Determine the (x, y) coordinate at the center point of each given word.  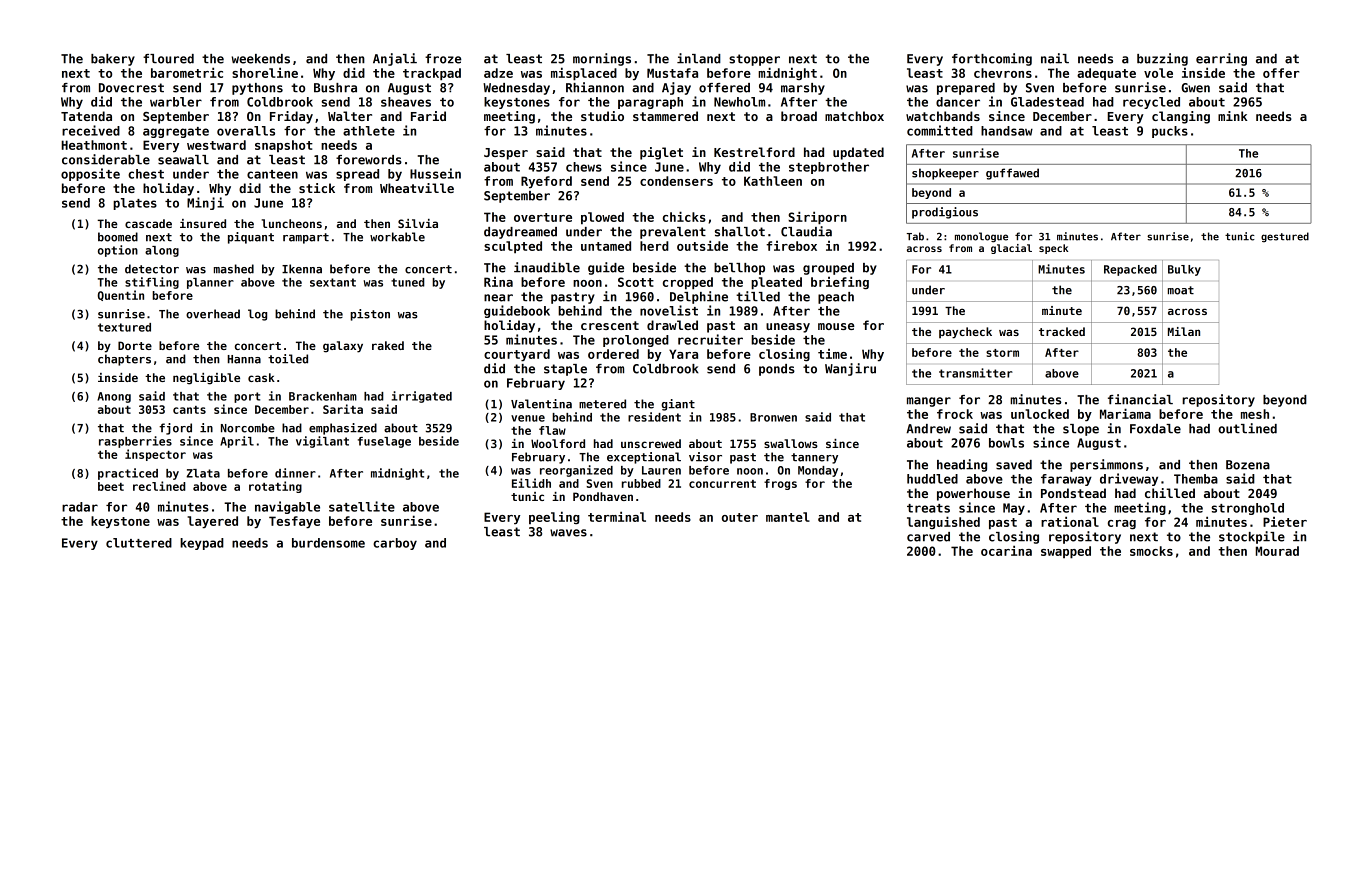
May (1014, 509)
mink (1232, 116)
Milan (1184, 331)
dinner (295, 473)
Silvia (418, 223)
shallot (740, 232)
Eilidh (531, 483)
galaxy (343, 347)
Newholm (739, 102)
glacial (1011, 249)
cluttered (139, 543)
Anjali (395, 59)
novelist (669, 310)
